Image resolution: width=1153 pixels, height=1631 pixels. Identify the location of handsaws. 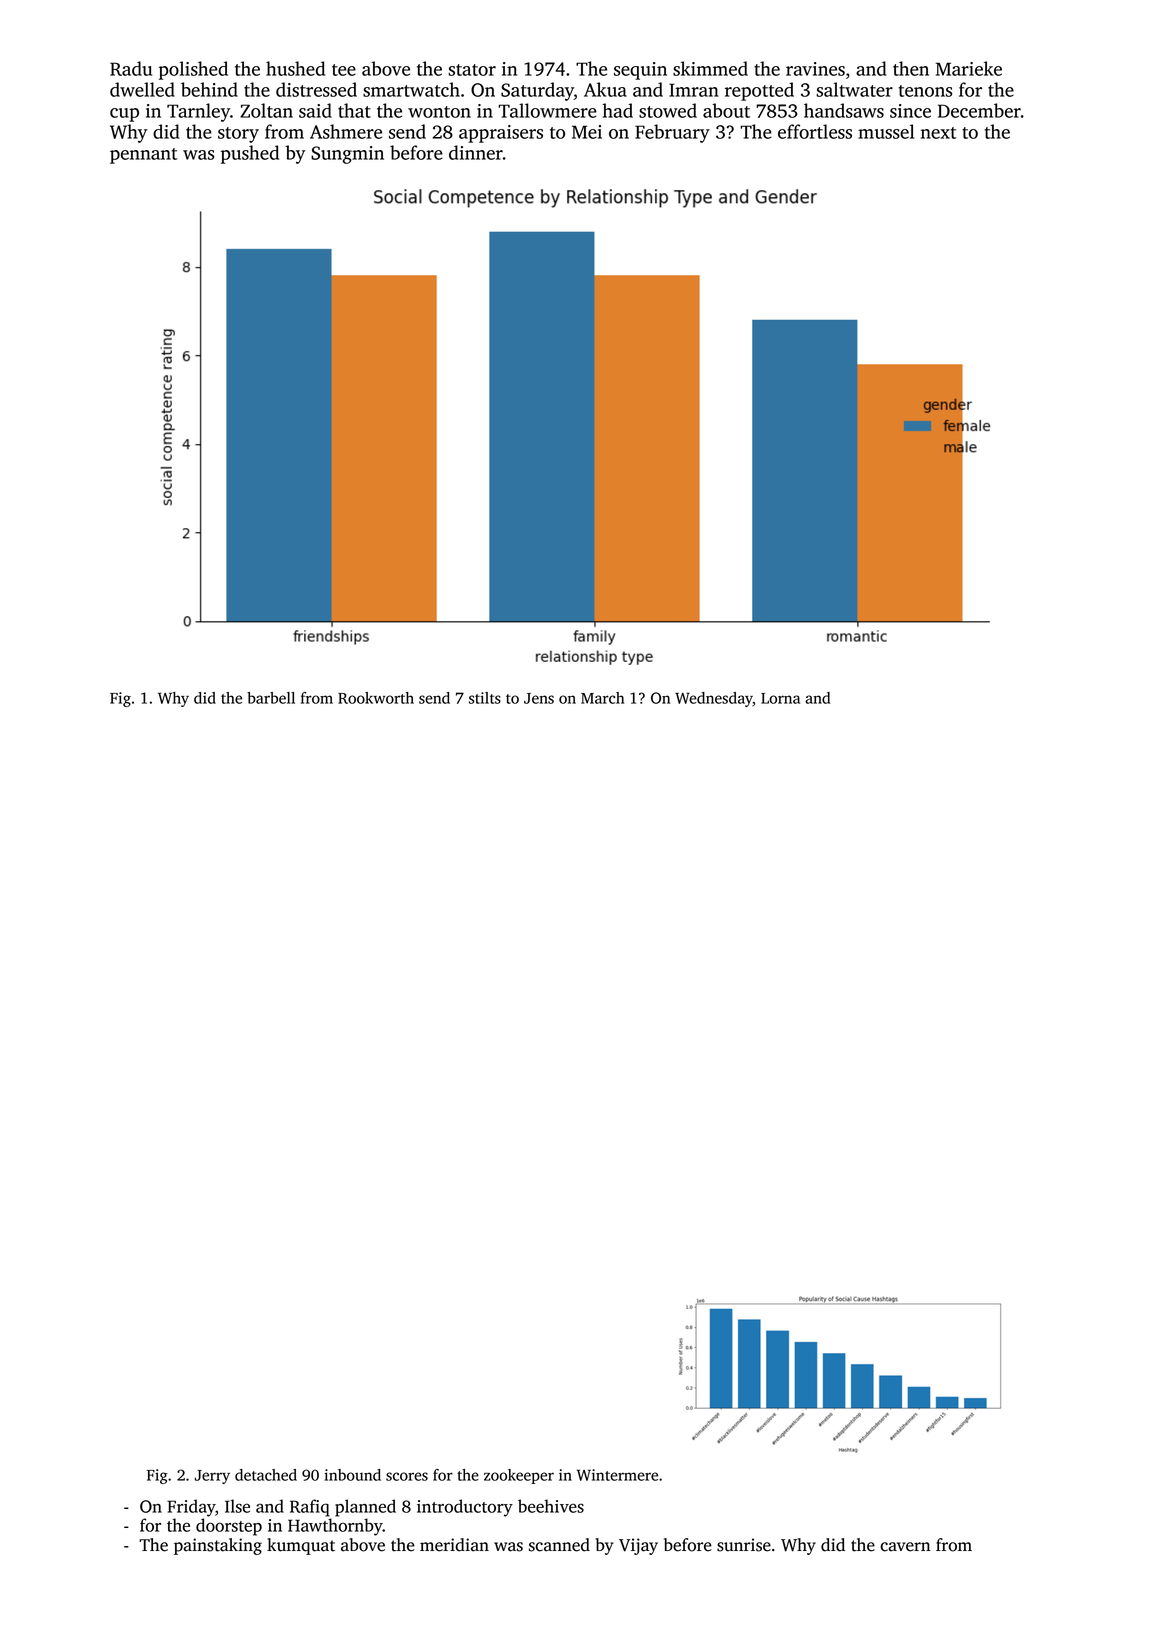
(844, 110).
